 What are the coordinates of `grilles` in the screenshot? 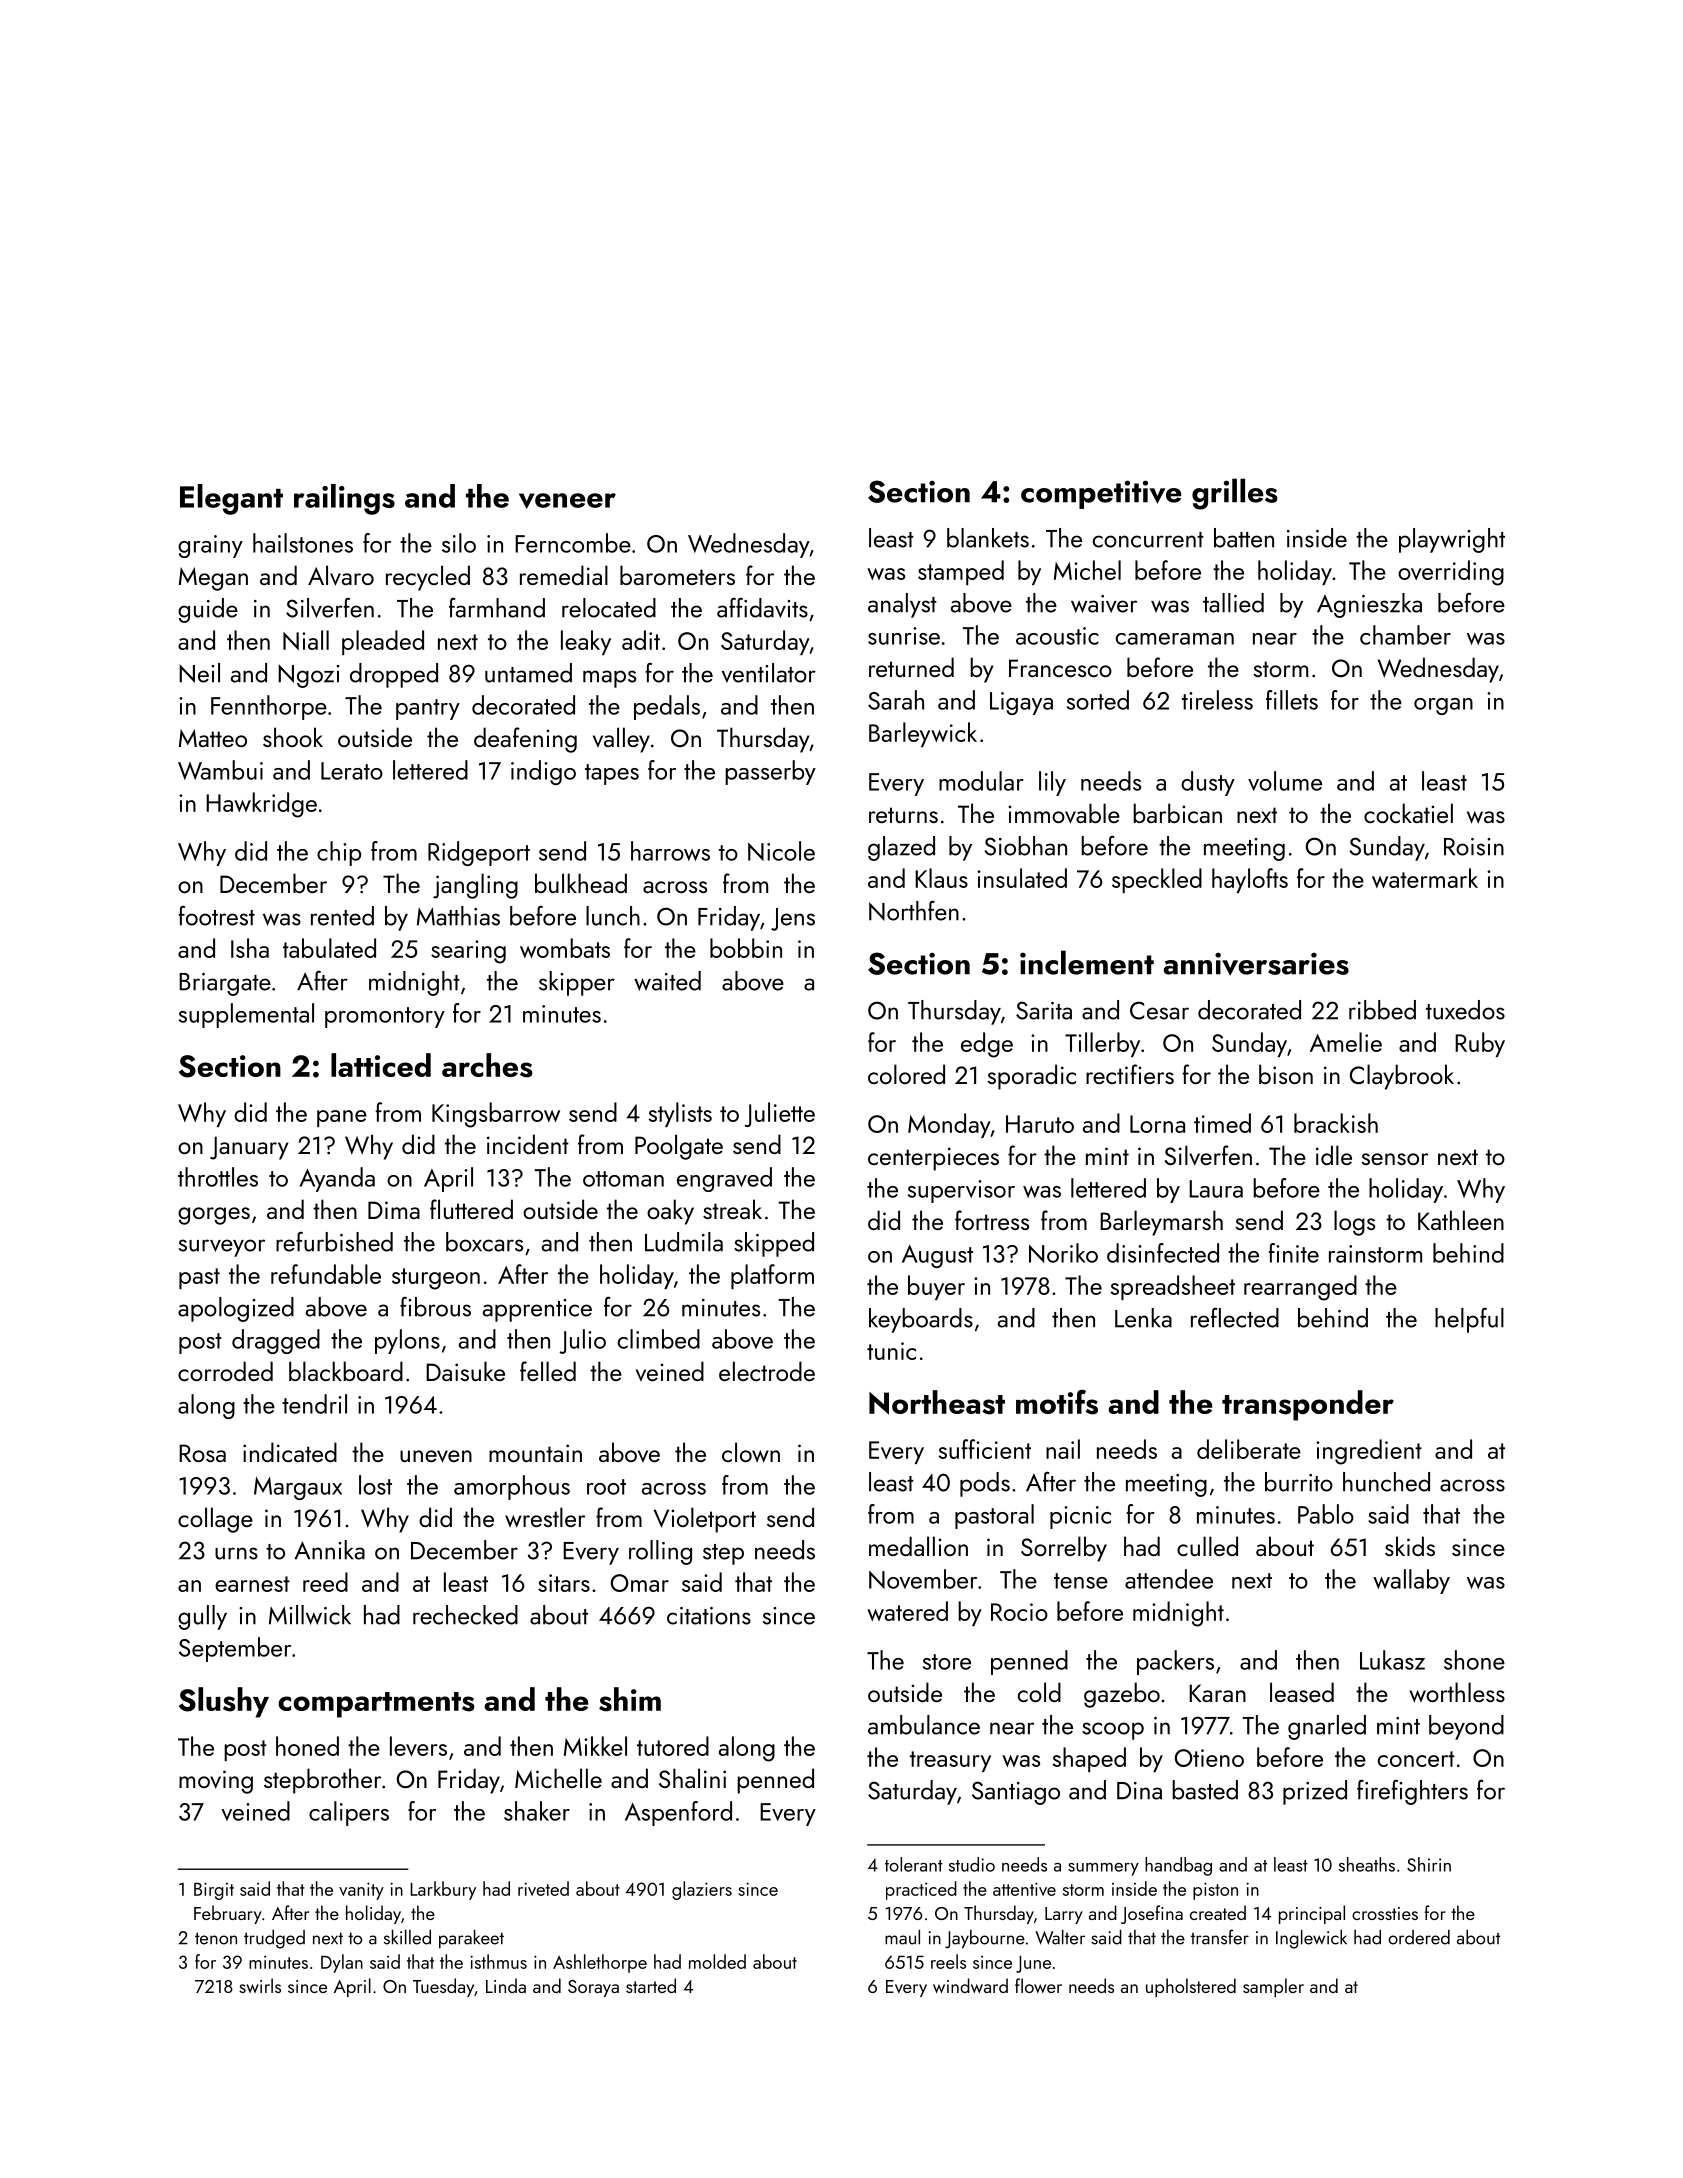 It's located at (1235, 494).
